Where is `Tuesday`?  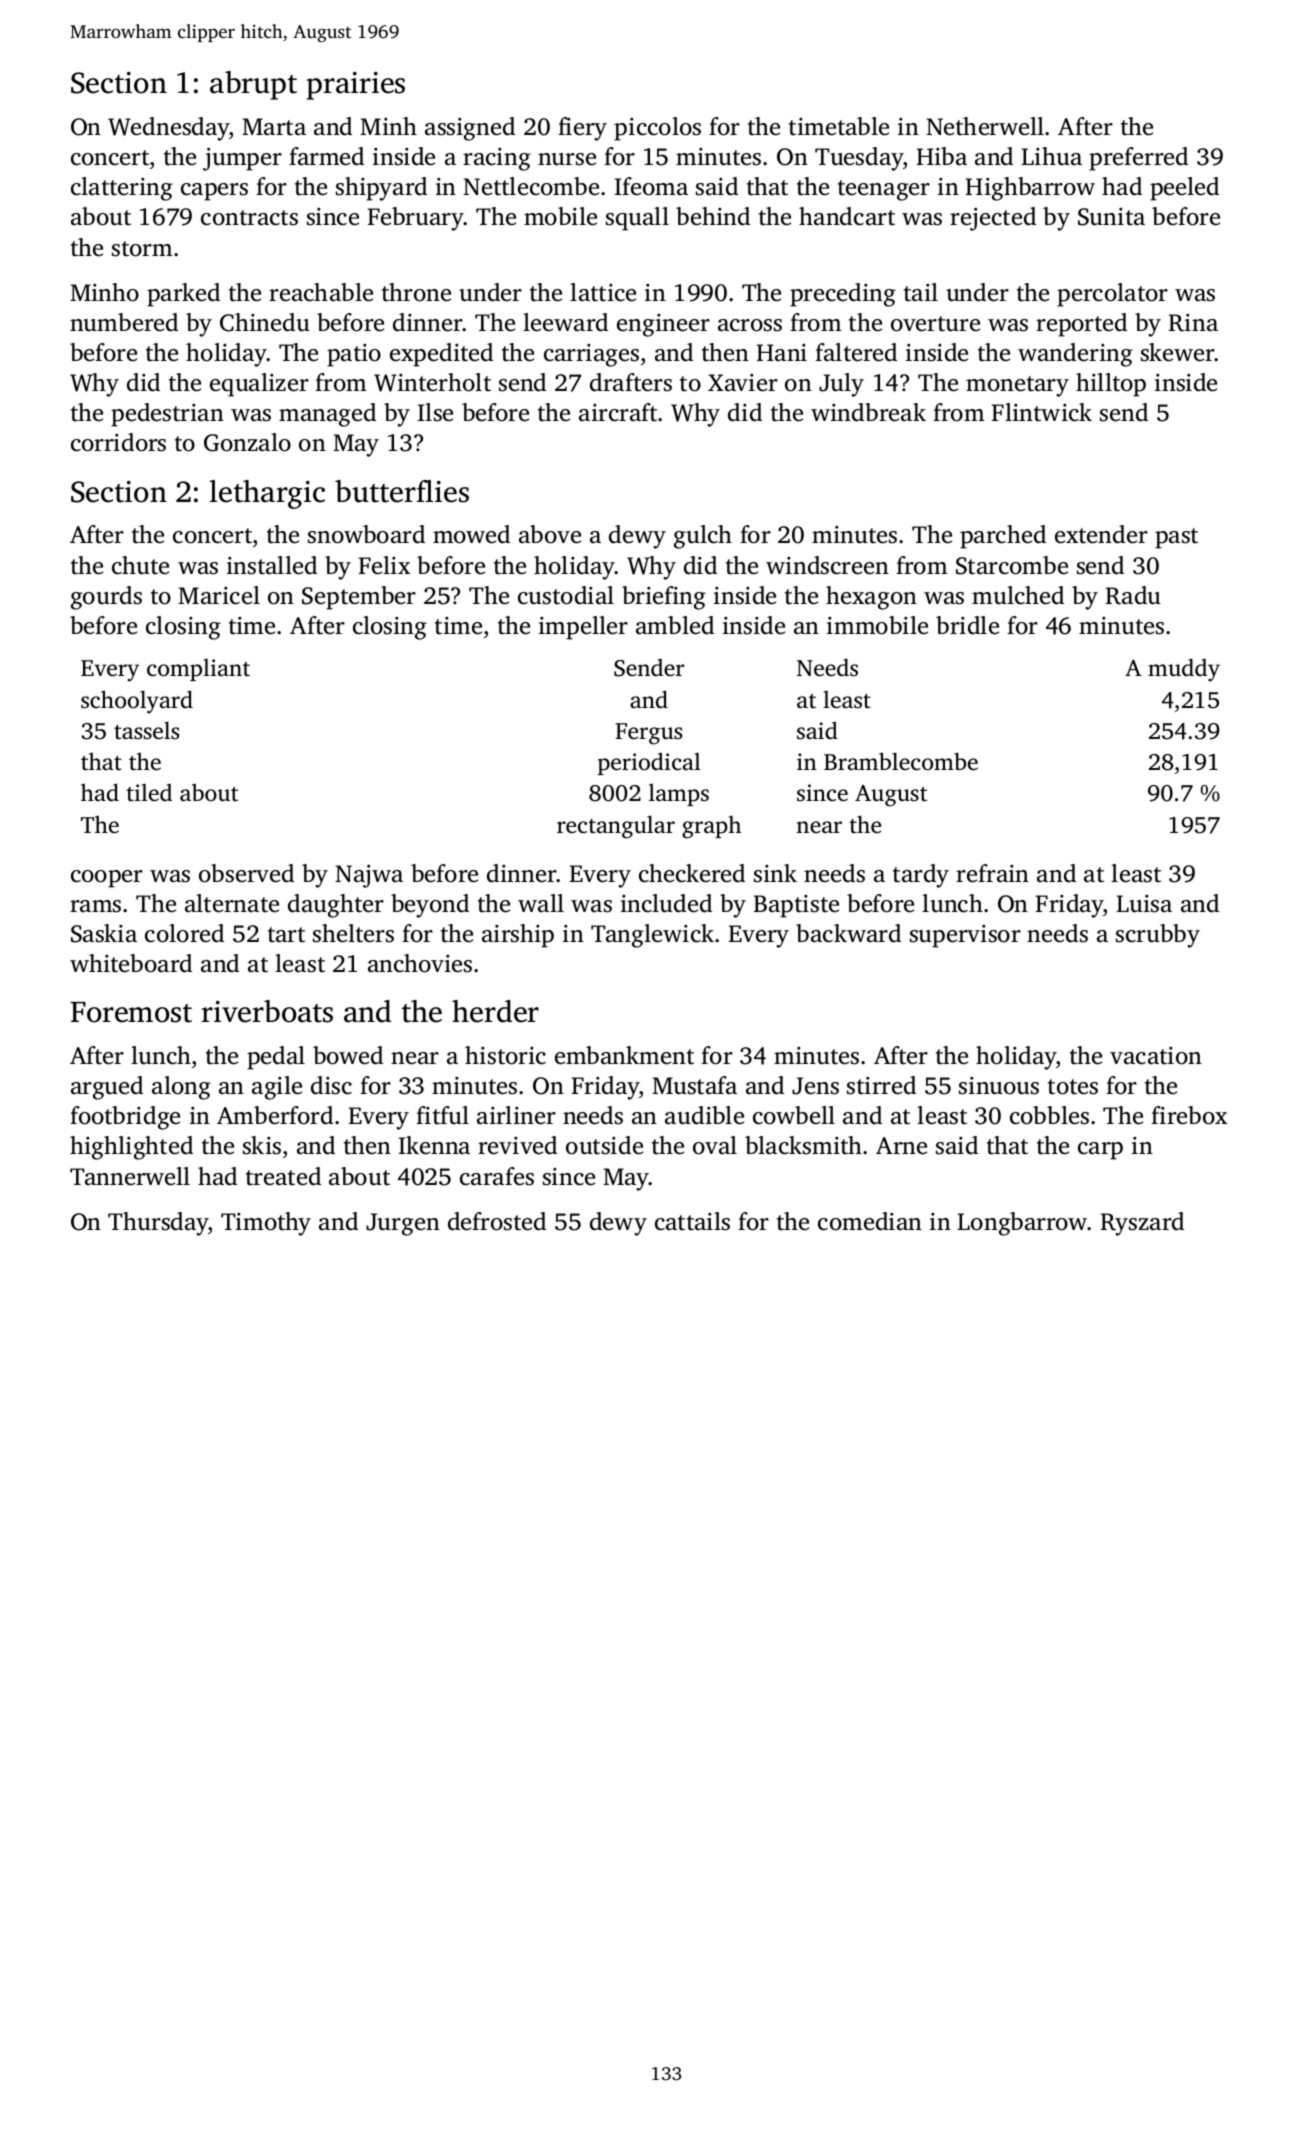 Tuesday is located at coordinates (859, 159).
